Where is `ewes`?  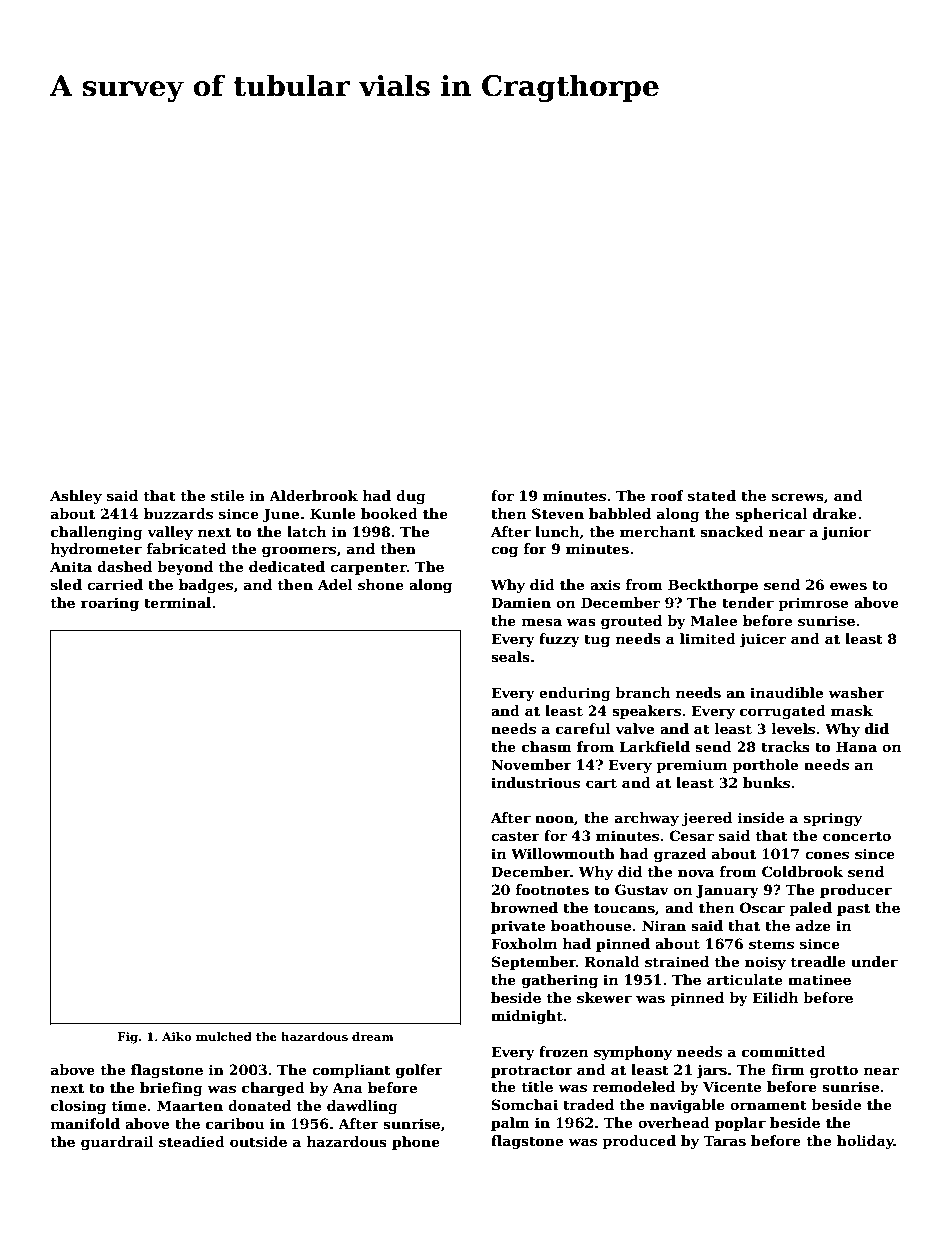 ewes is located at coordinates (848, 586).
